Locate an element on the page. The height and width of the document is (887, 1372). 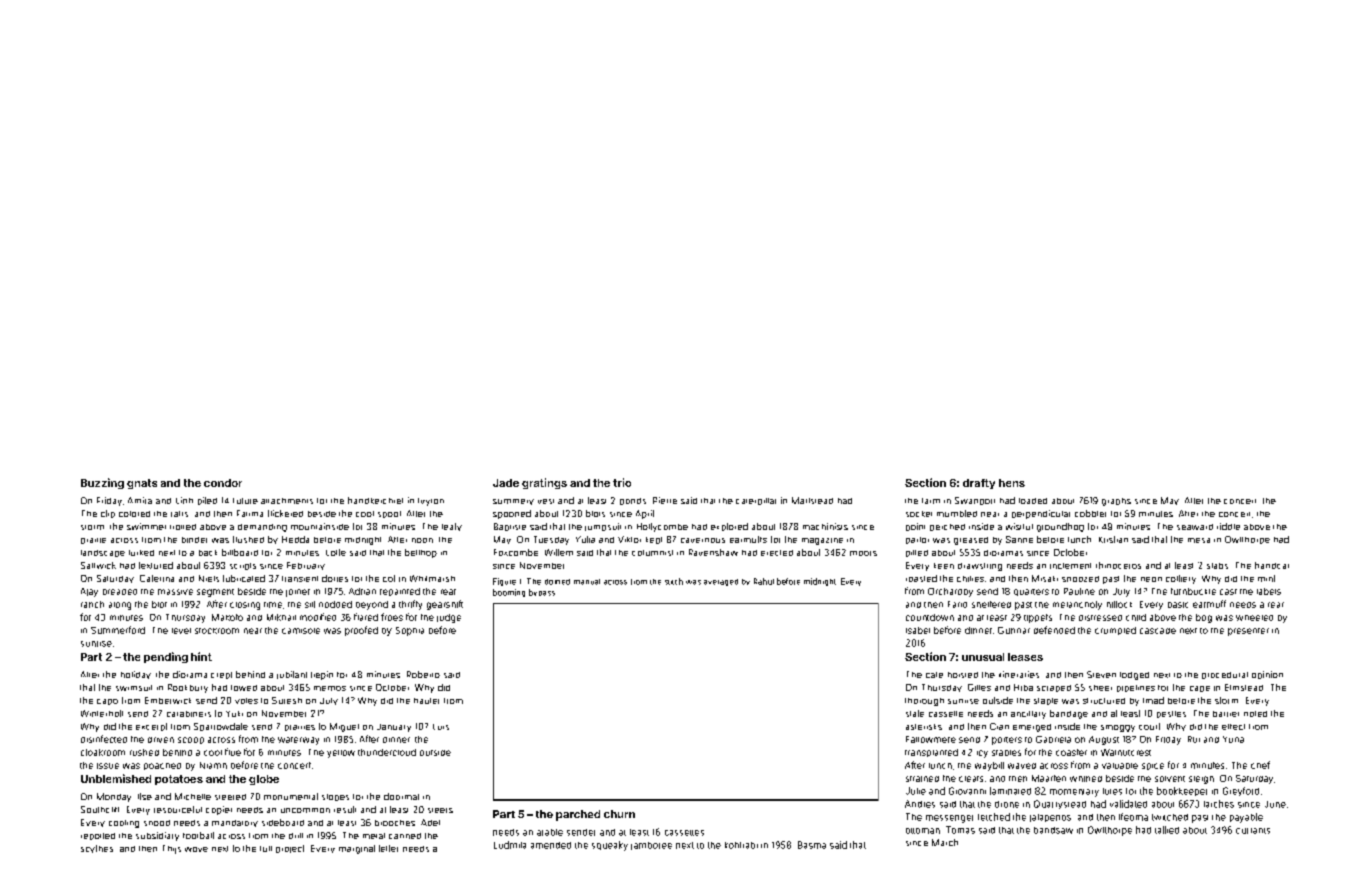
asterisks is located at coordinates (924, 727).
